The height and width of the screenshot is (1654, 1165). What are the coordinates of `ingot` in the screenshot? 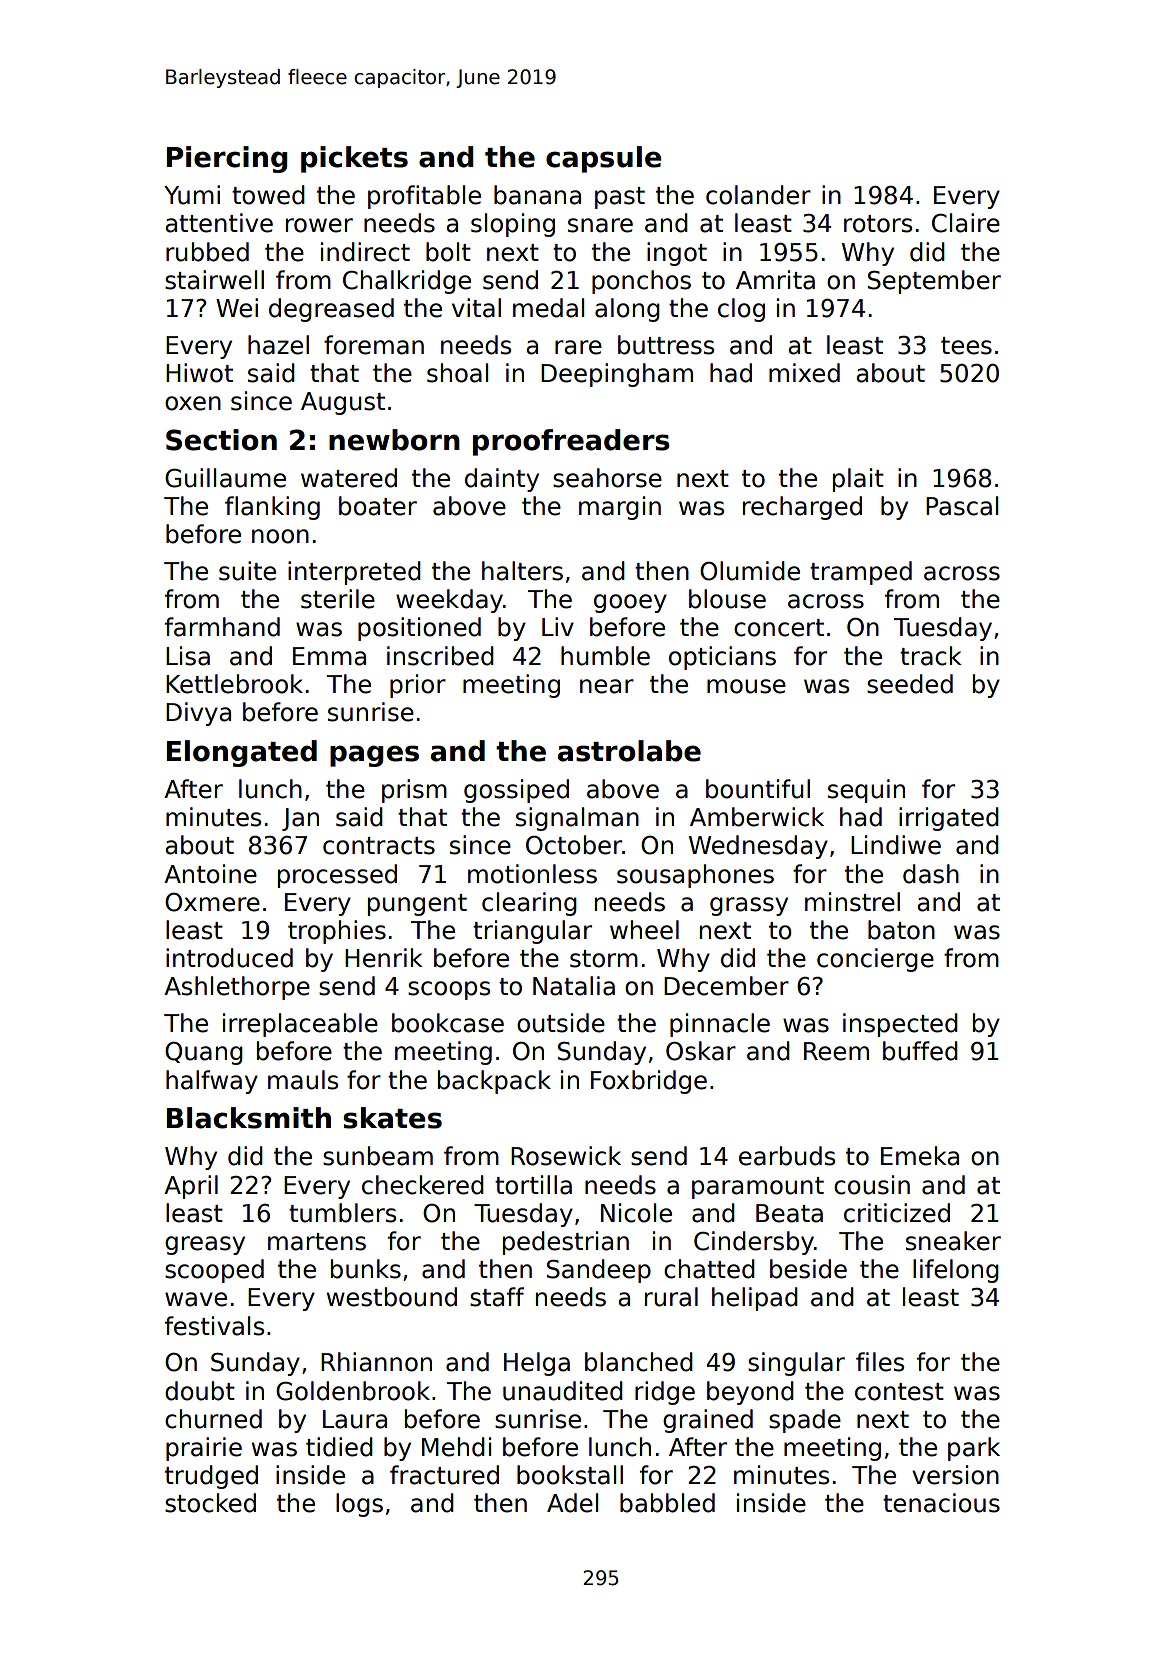 It's located at (677, 254).
